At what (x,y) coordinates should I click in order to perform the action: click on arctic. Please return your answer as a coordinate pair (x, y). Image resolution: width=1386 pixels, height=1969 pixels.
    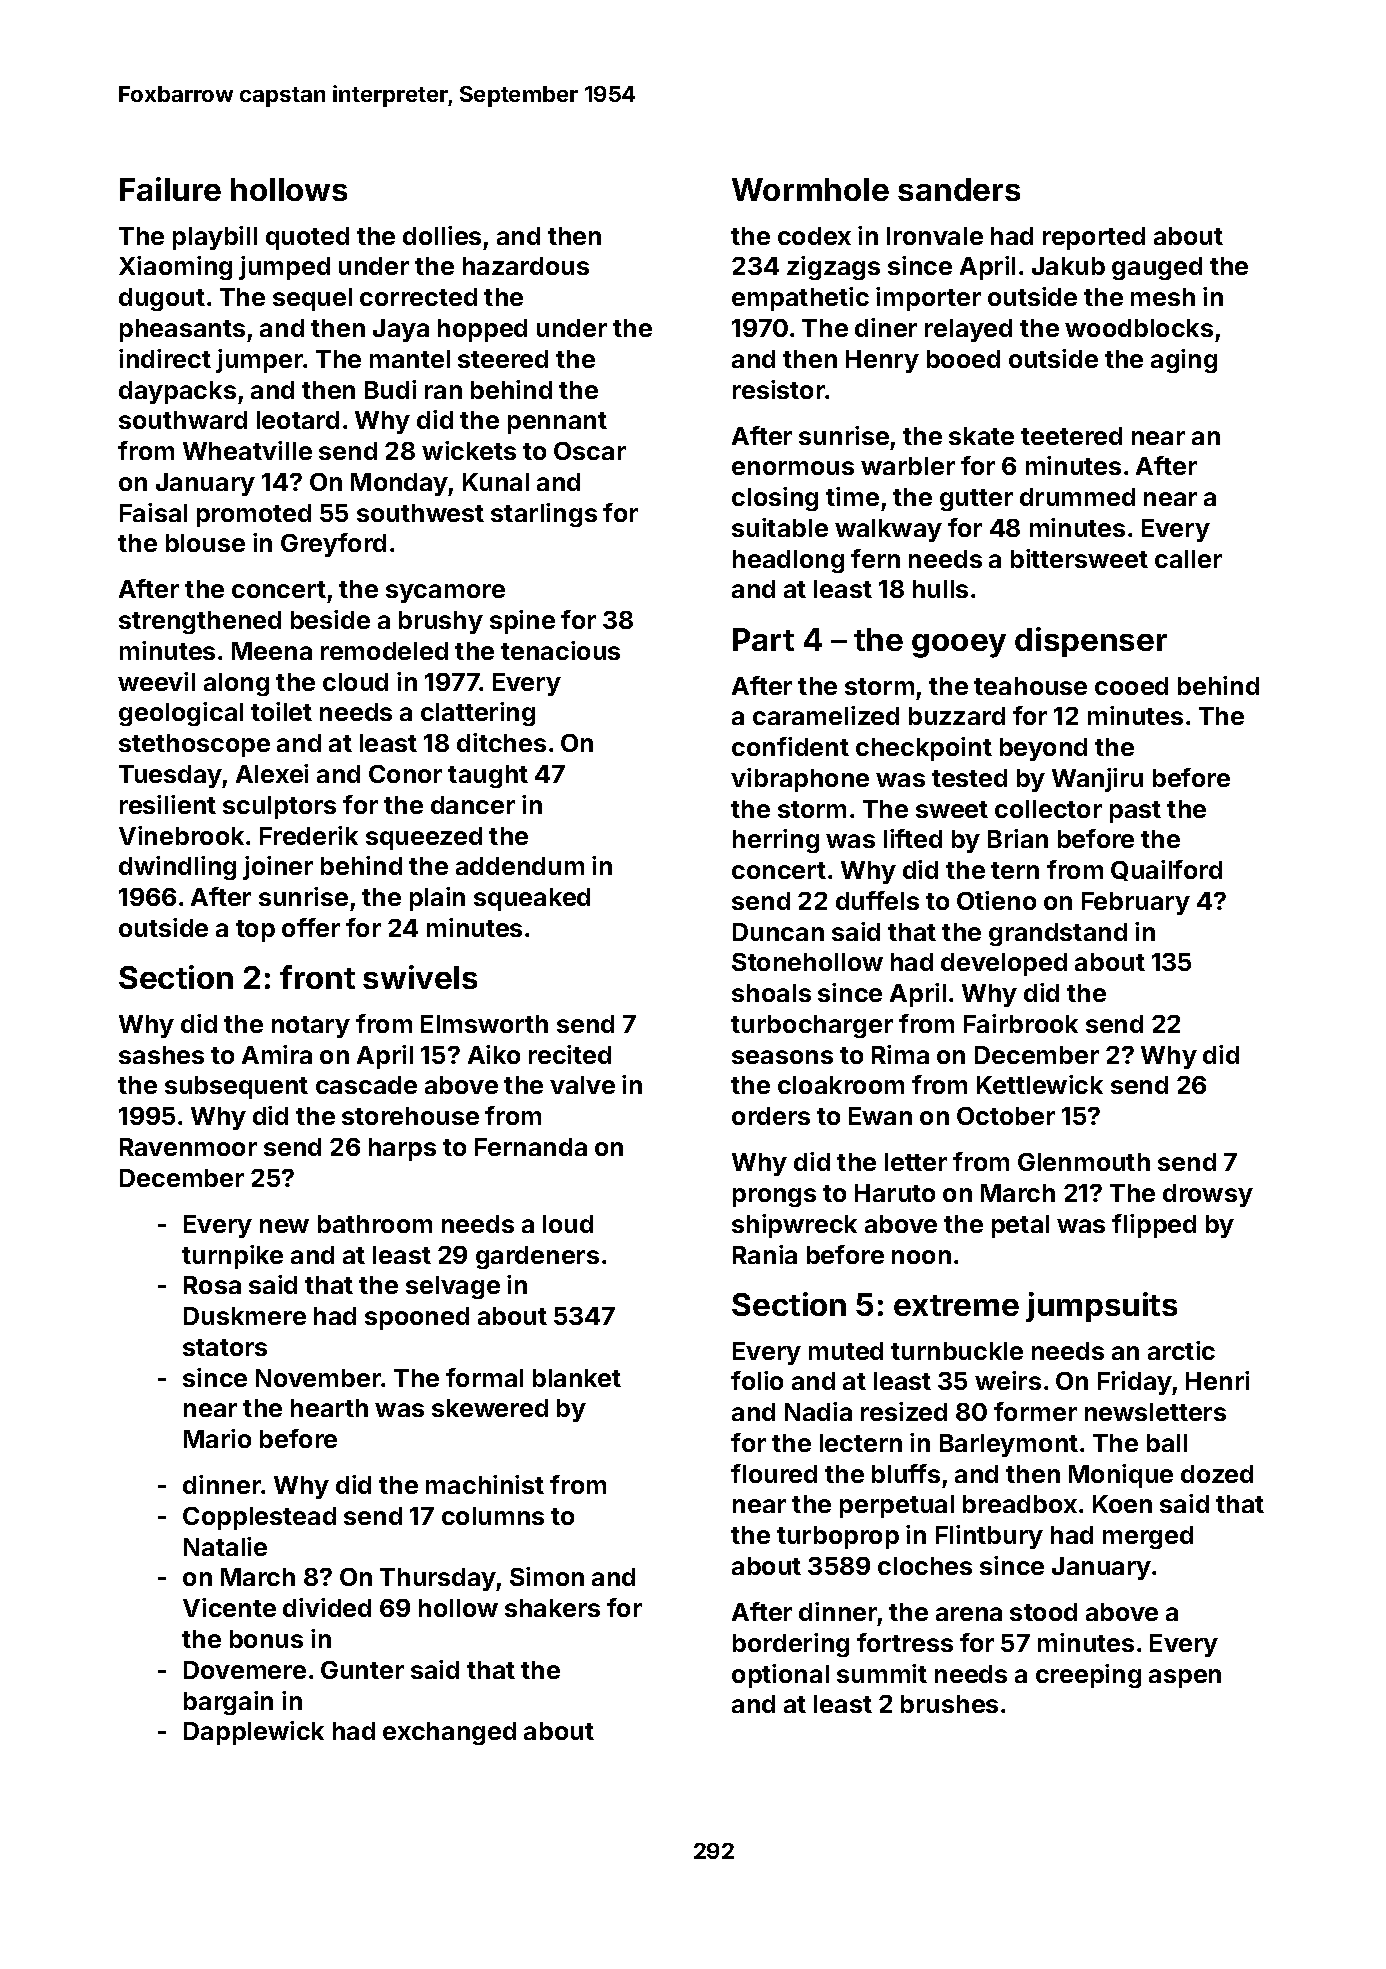
    Looking at the image, I should click on (1181, 1350).
